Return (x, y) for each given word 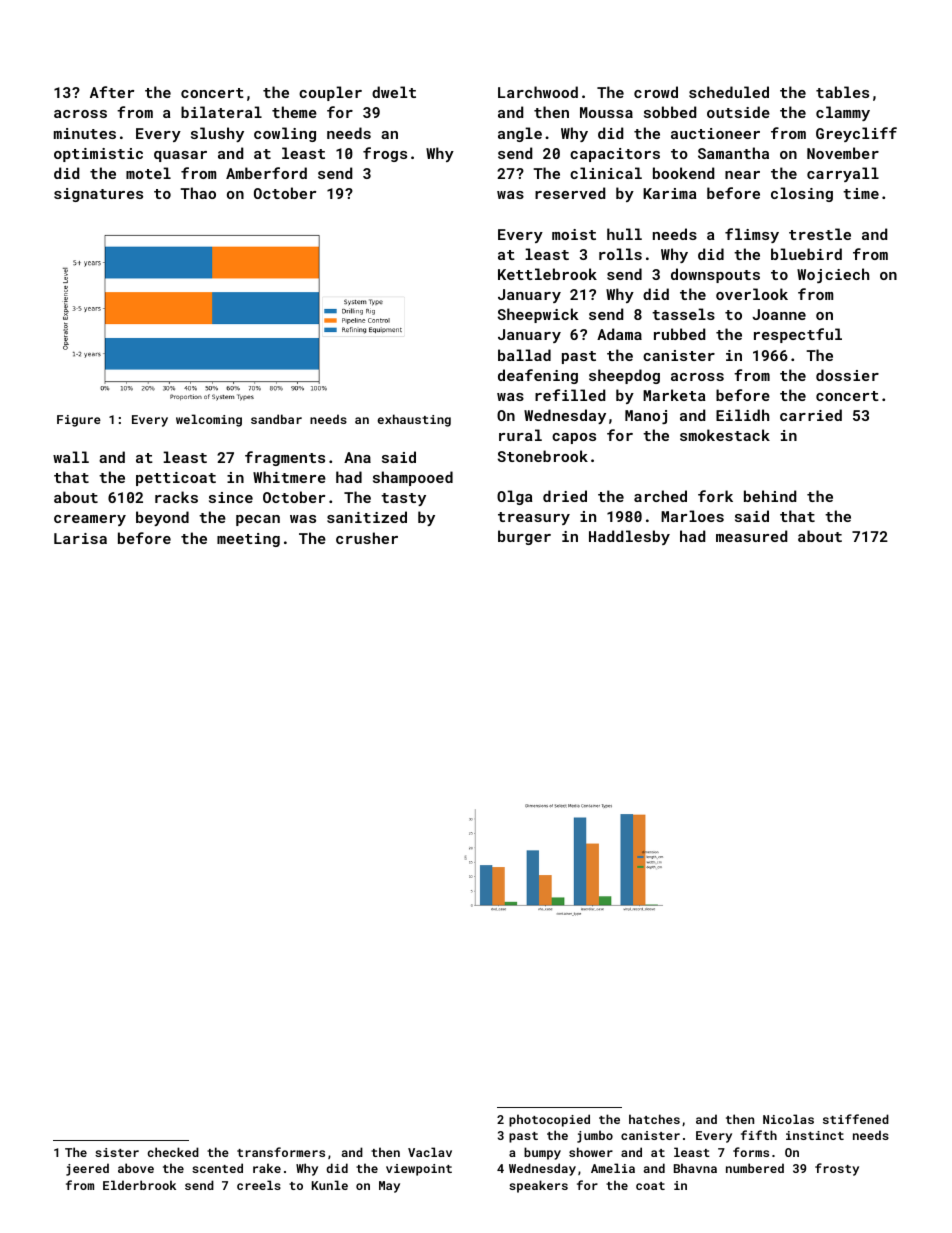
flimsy (752, 235)
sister (117, 1152)
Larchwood (538, 92)
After (112, 92)
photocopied (549, 1120)
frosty (837, 1169)
